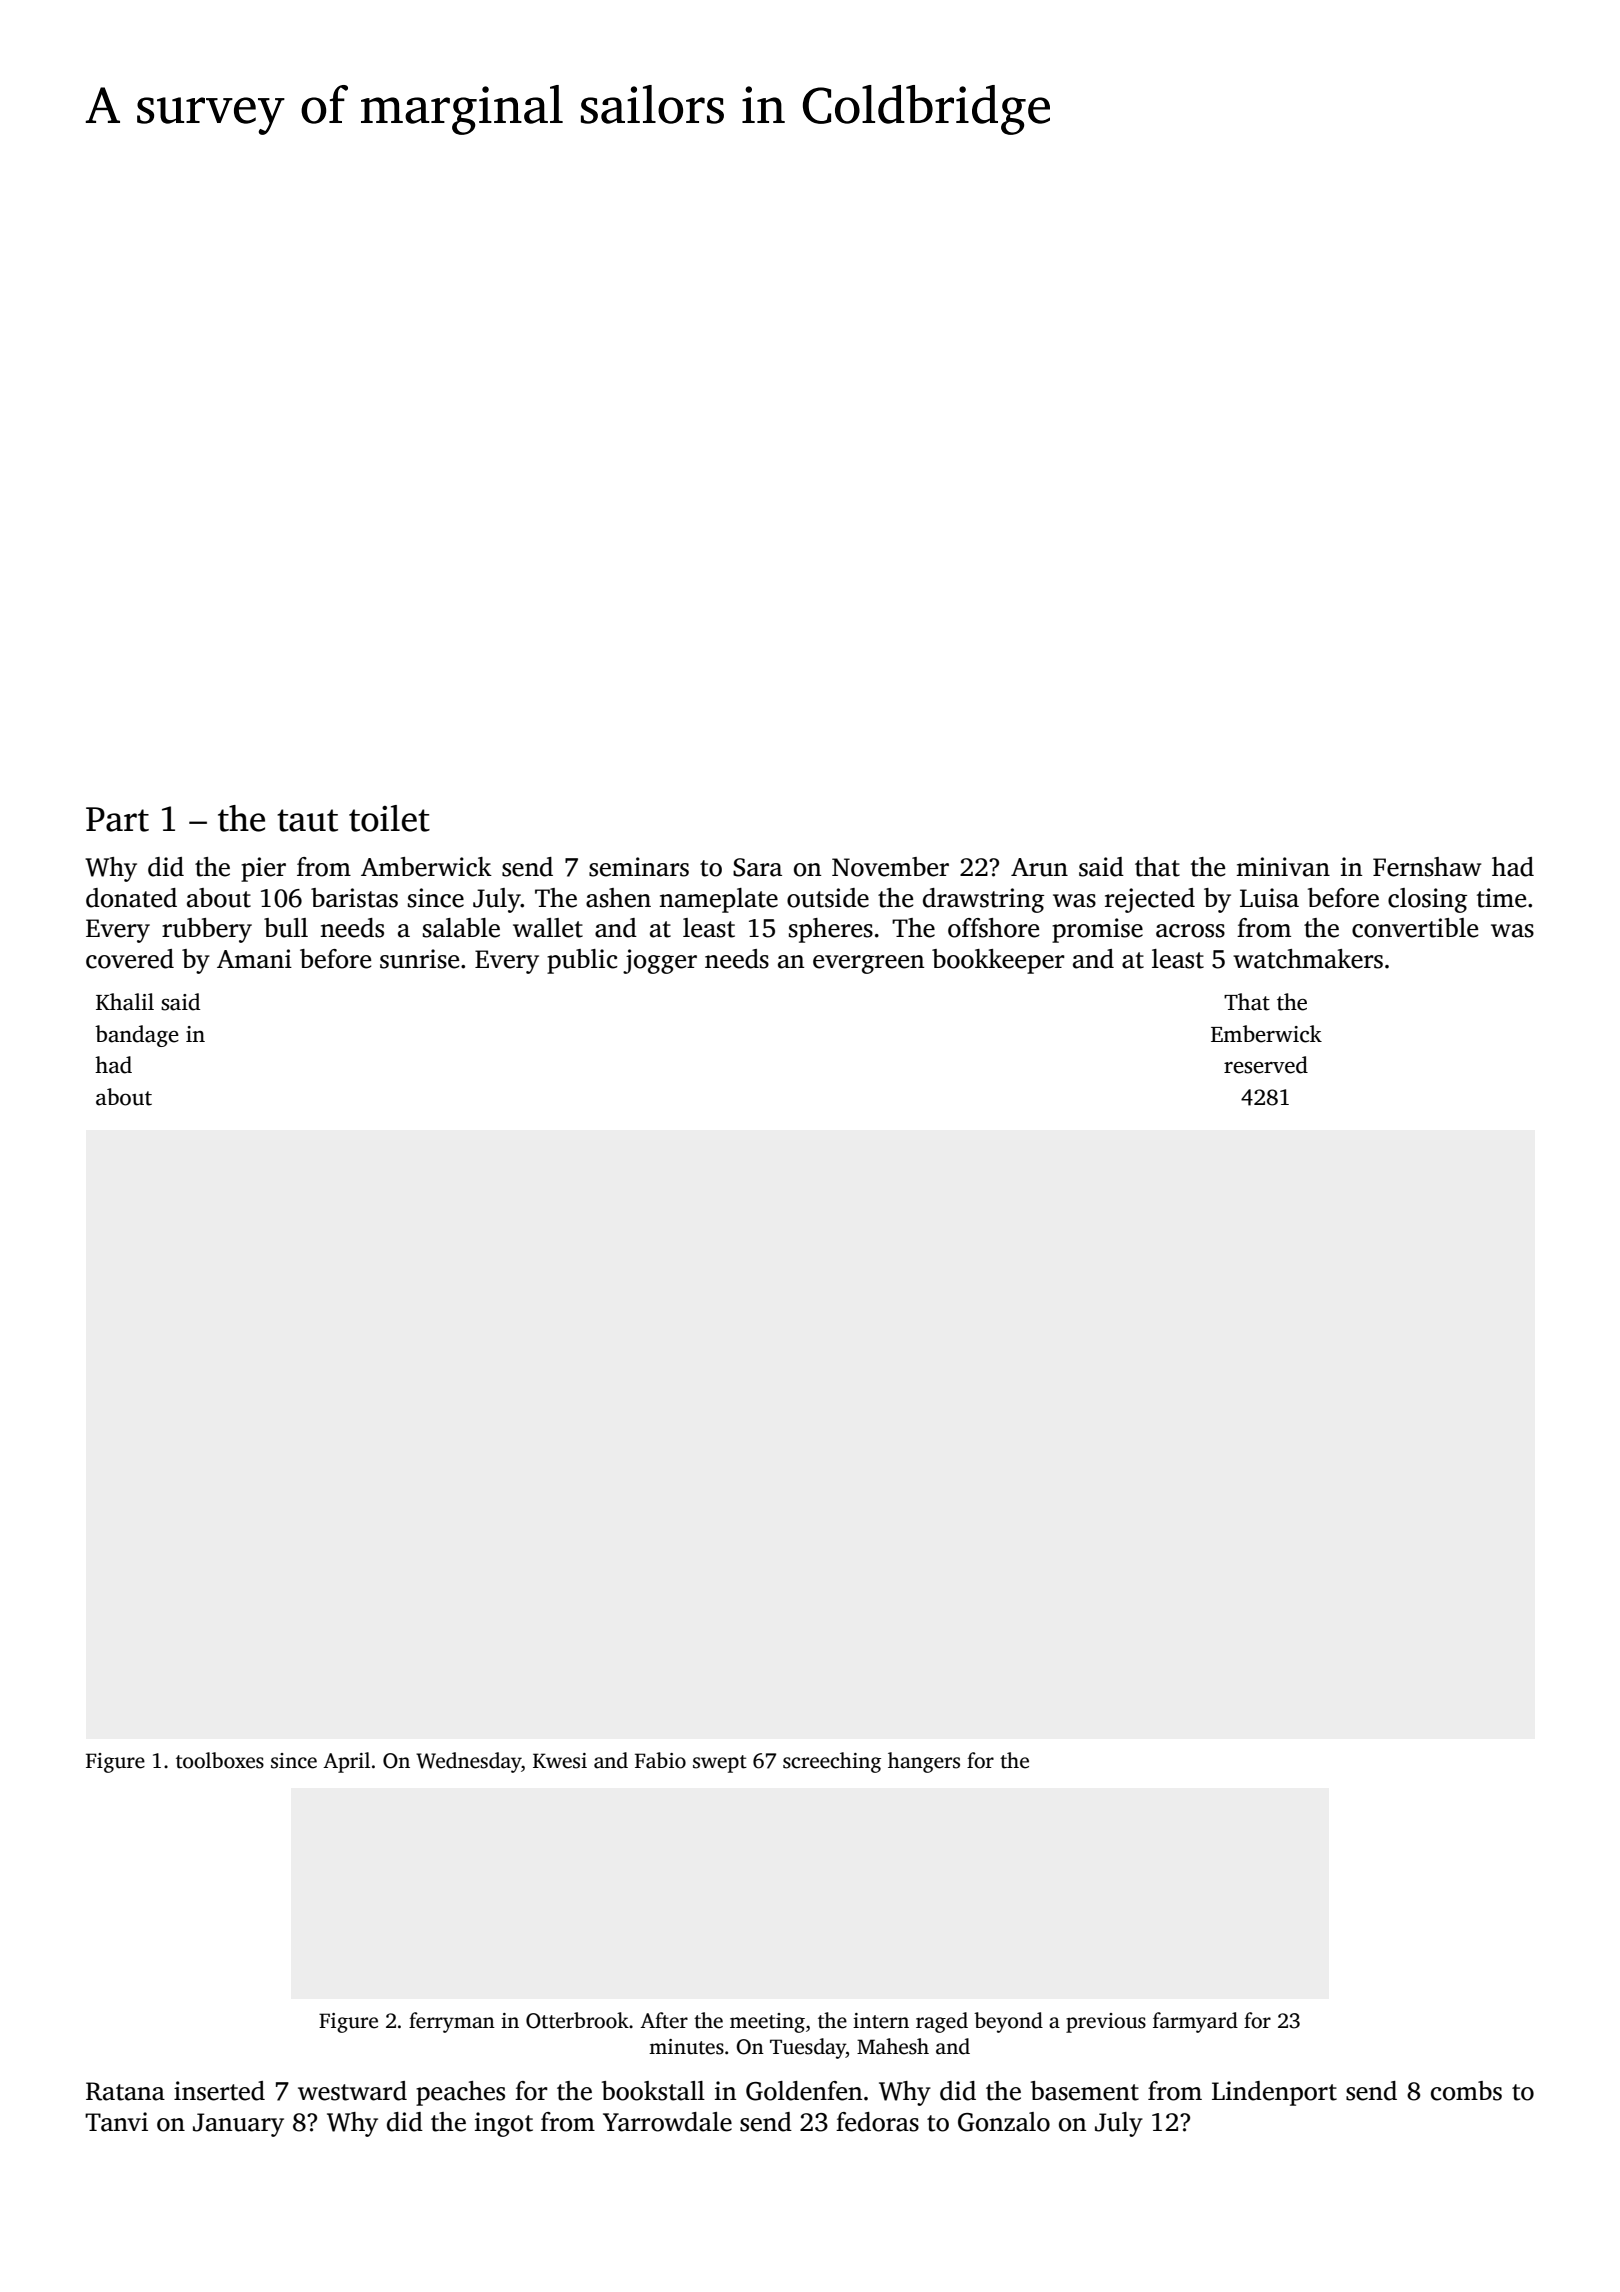 This screenshot has height=2292, width=1620. Describe the element at coordinates (924, 1762) in the screenshot. I see `hangers` at that location.
